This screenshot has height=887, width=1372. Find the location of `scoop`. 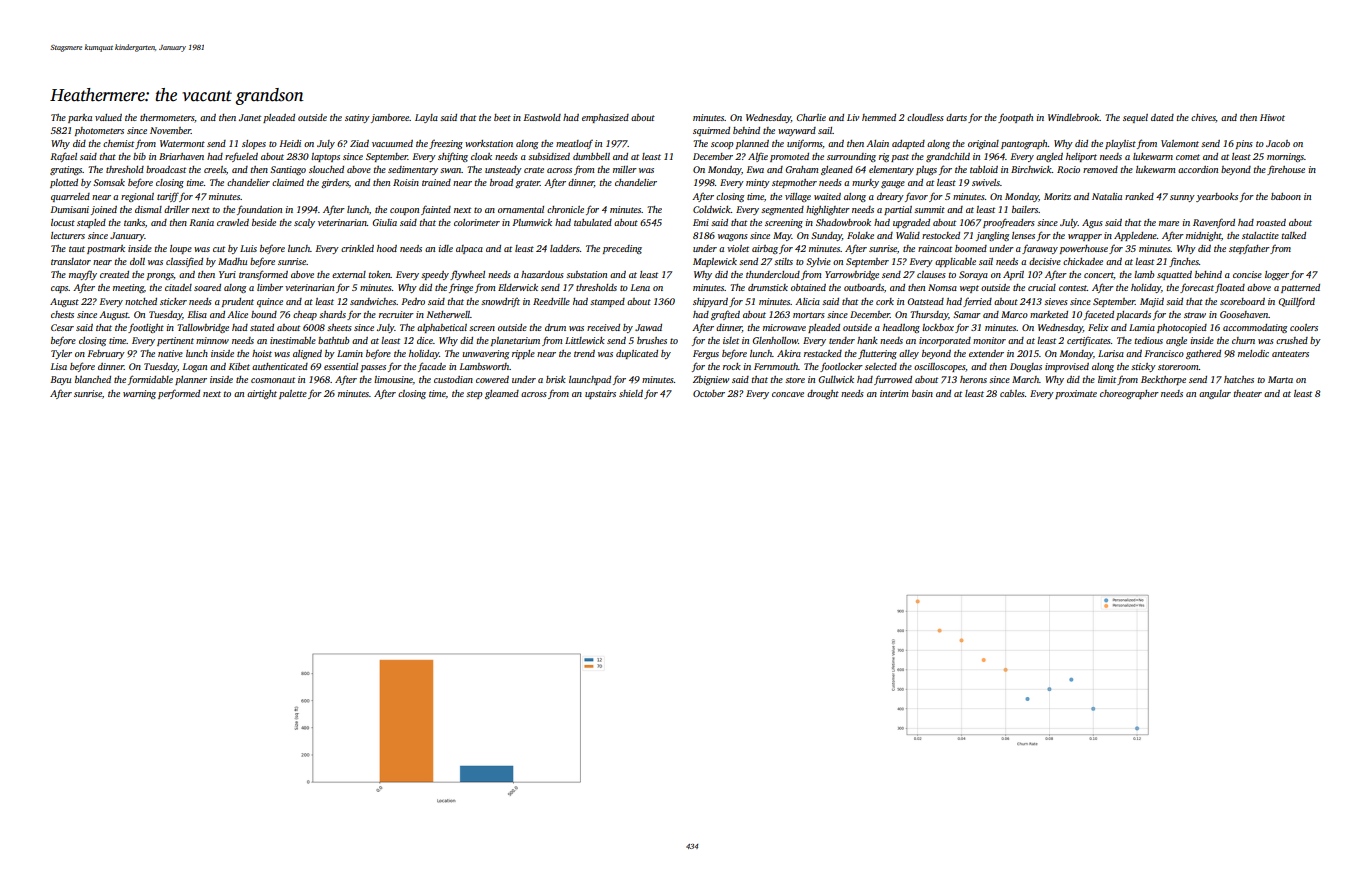

scoop is located at coordinates (722, 145).
